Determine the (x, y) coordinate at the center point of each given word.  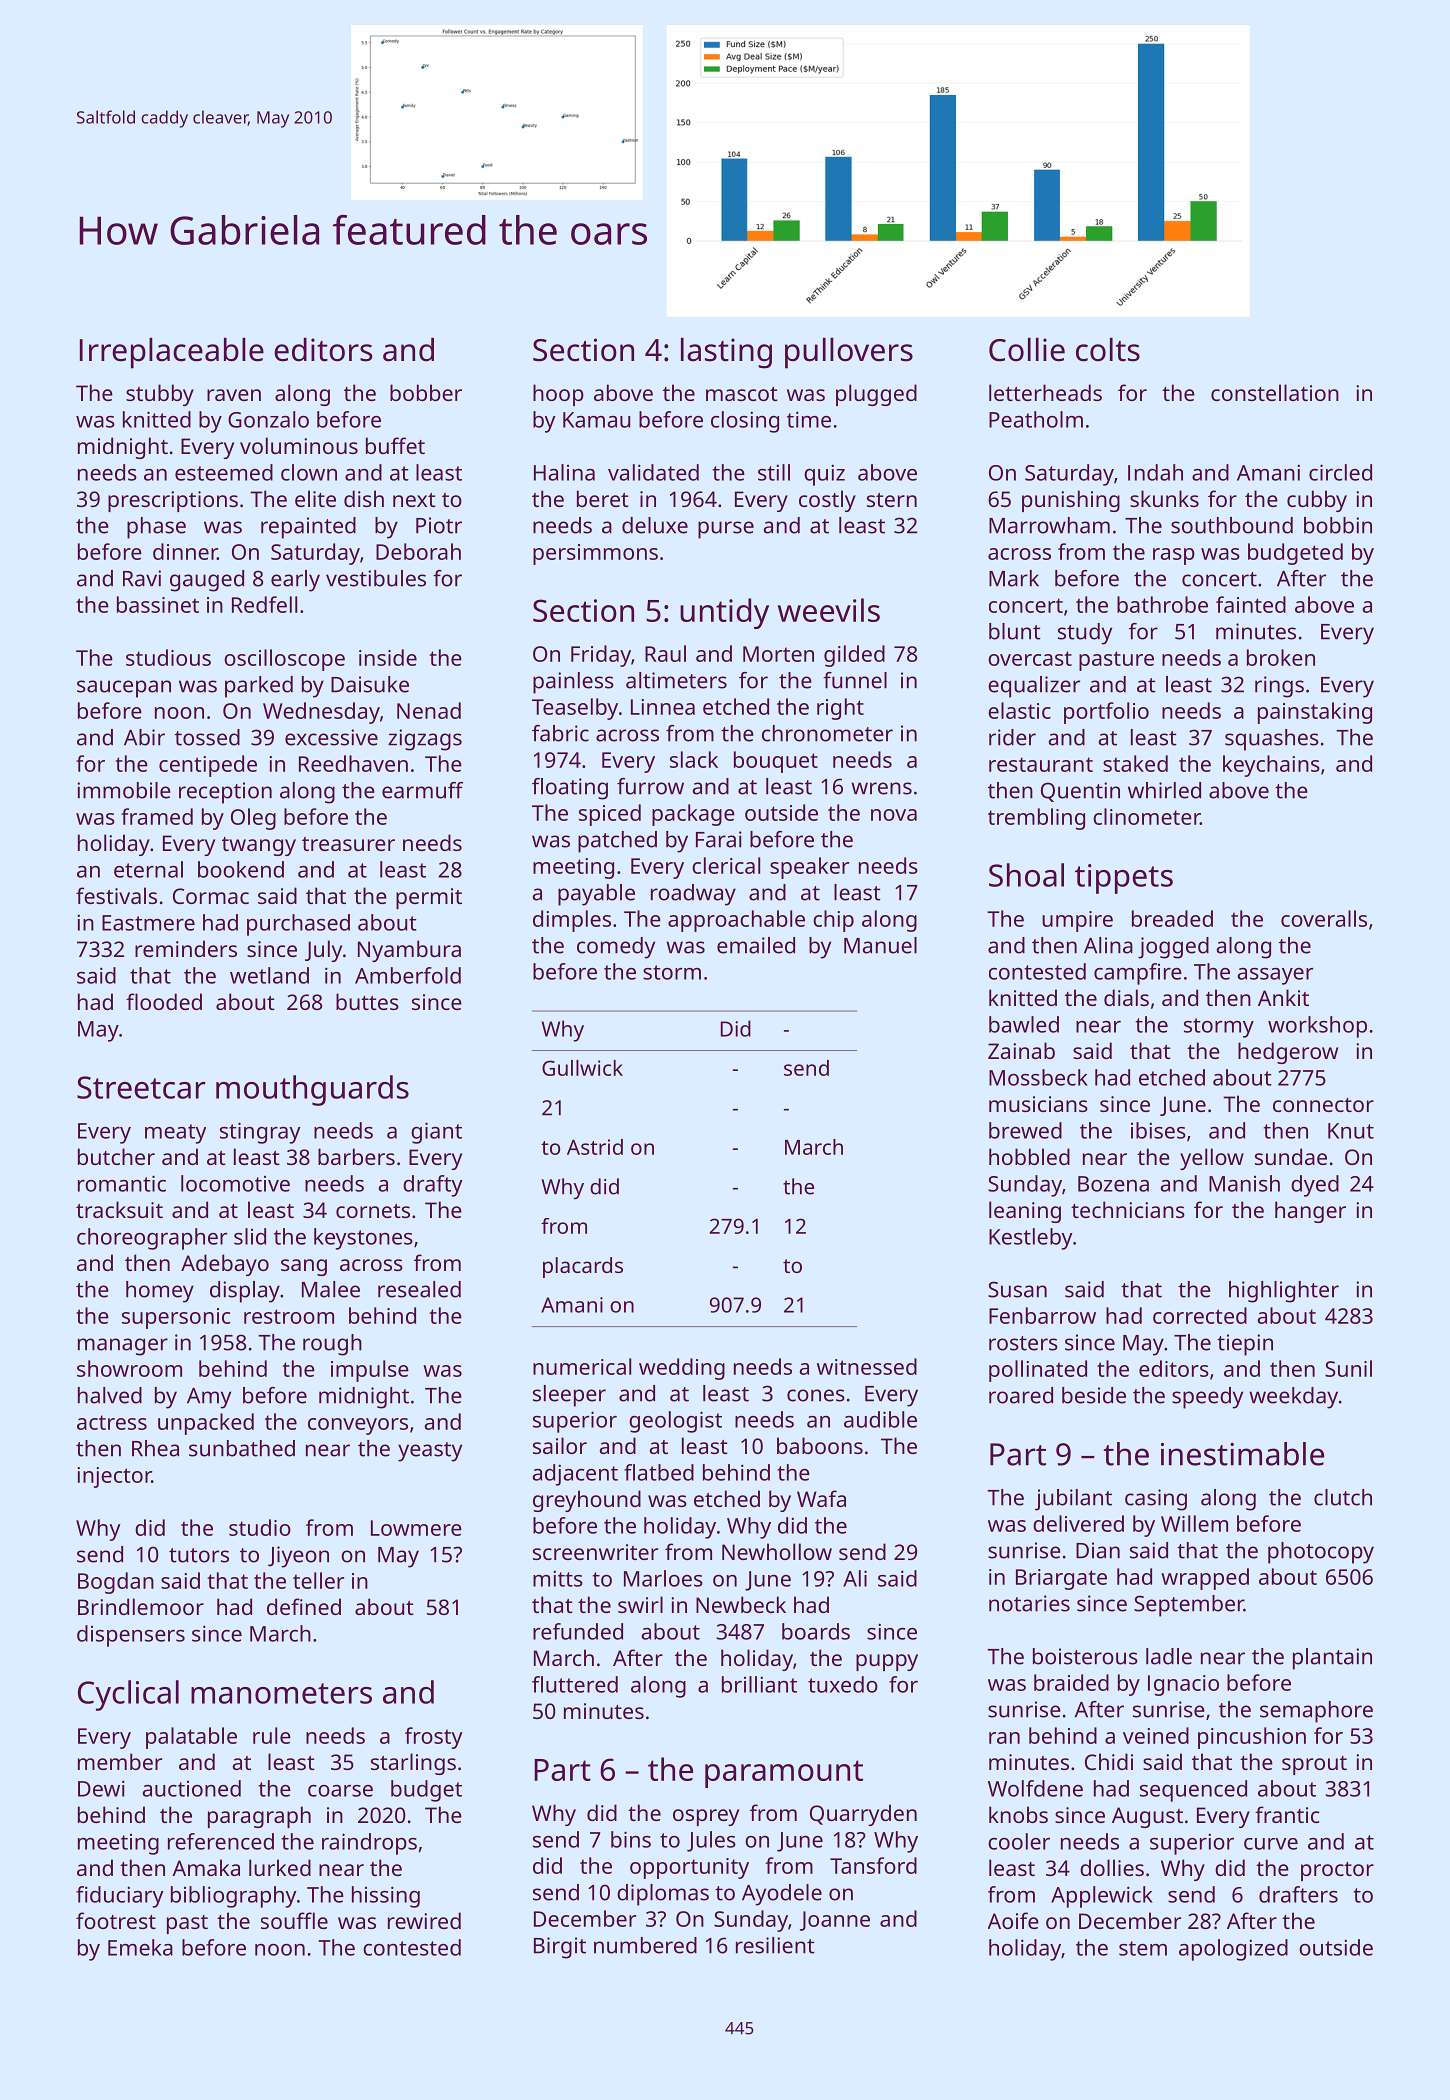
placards (583, 1267)
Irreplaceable (172, 353)
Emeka (140, 1947)
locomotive (235, 1183)
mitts (558, 1578)
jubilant (1073, 1500)
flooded (164, 1001)
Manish (1244, 1183)
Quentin (1080, 792)
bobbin (1338, 525)
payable (596, 895)
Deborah (418, 551)
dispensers (131, 1636)
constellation (1275, 392)
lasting (726, 353)
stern (892, 500)
